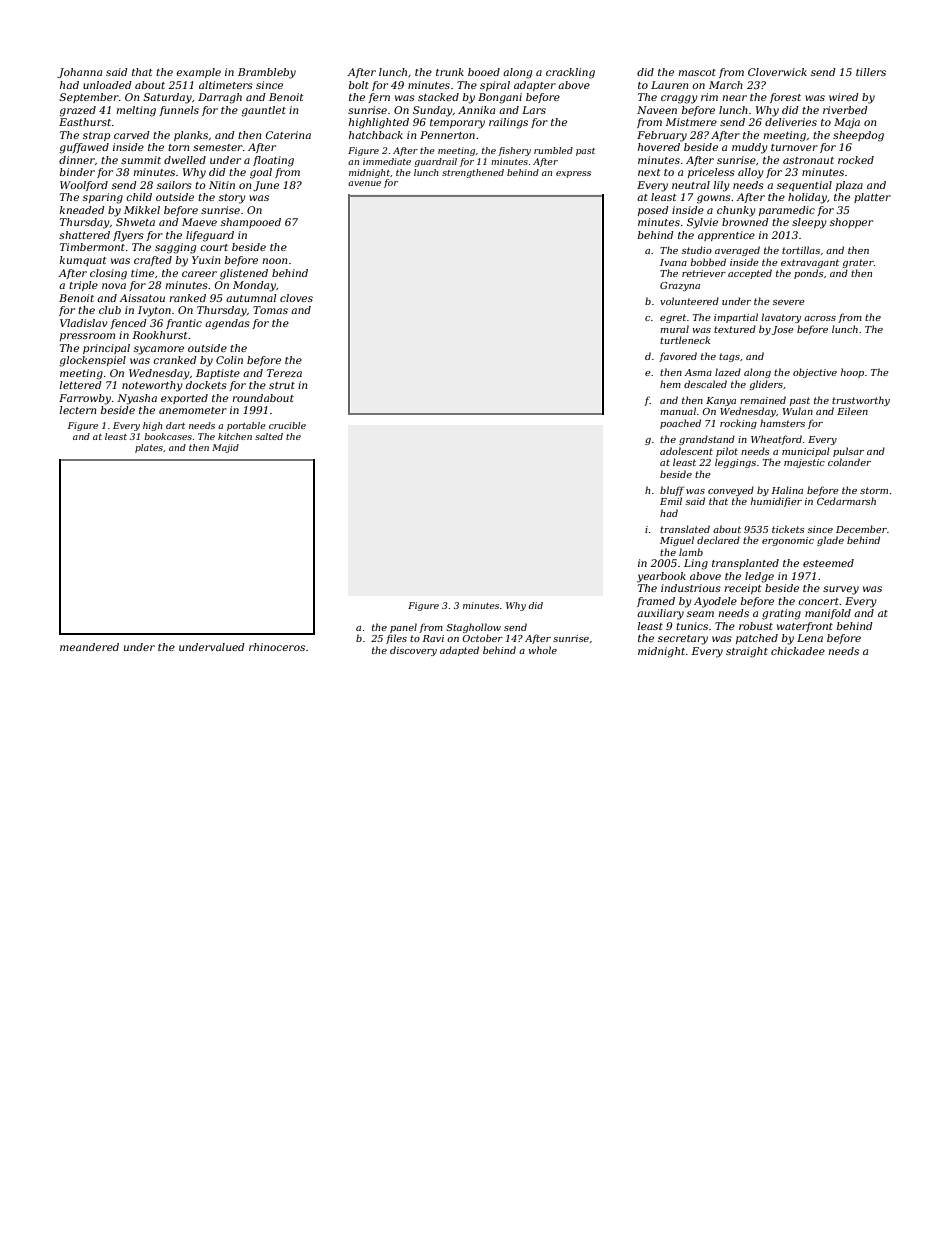  I want to click on gliders, so click(766, 385).
